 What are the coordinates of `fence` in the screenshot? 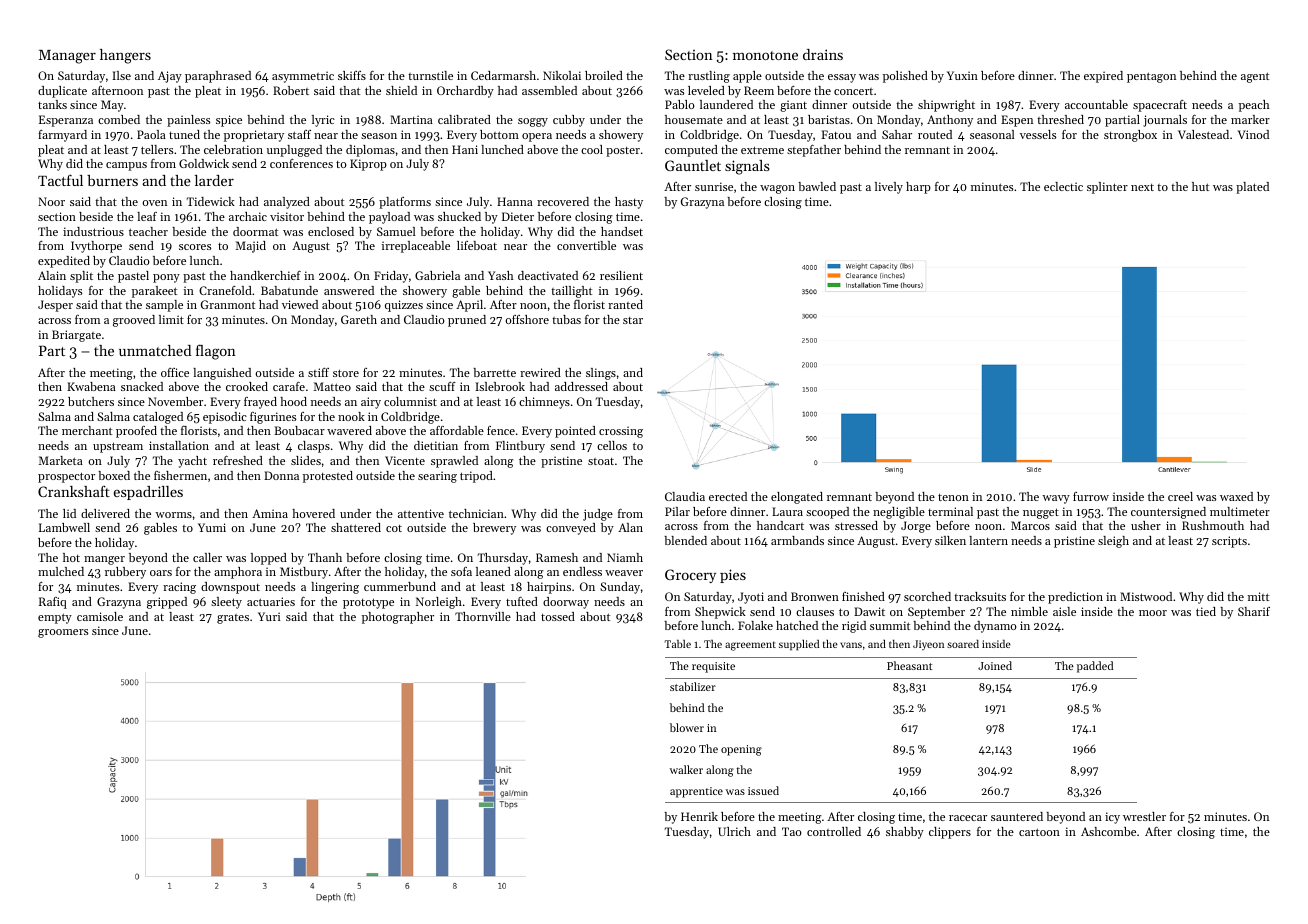 It's located at (501, 430).
